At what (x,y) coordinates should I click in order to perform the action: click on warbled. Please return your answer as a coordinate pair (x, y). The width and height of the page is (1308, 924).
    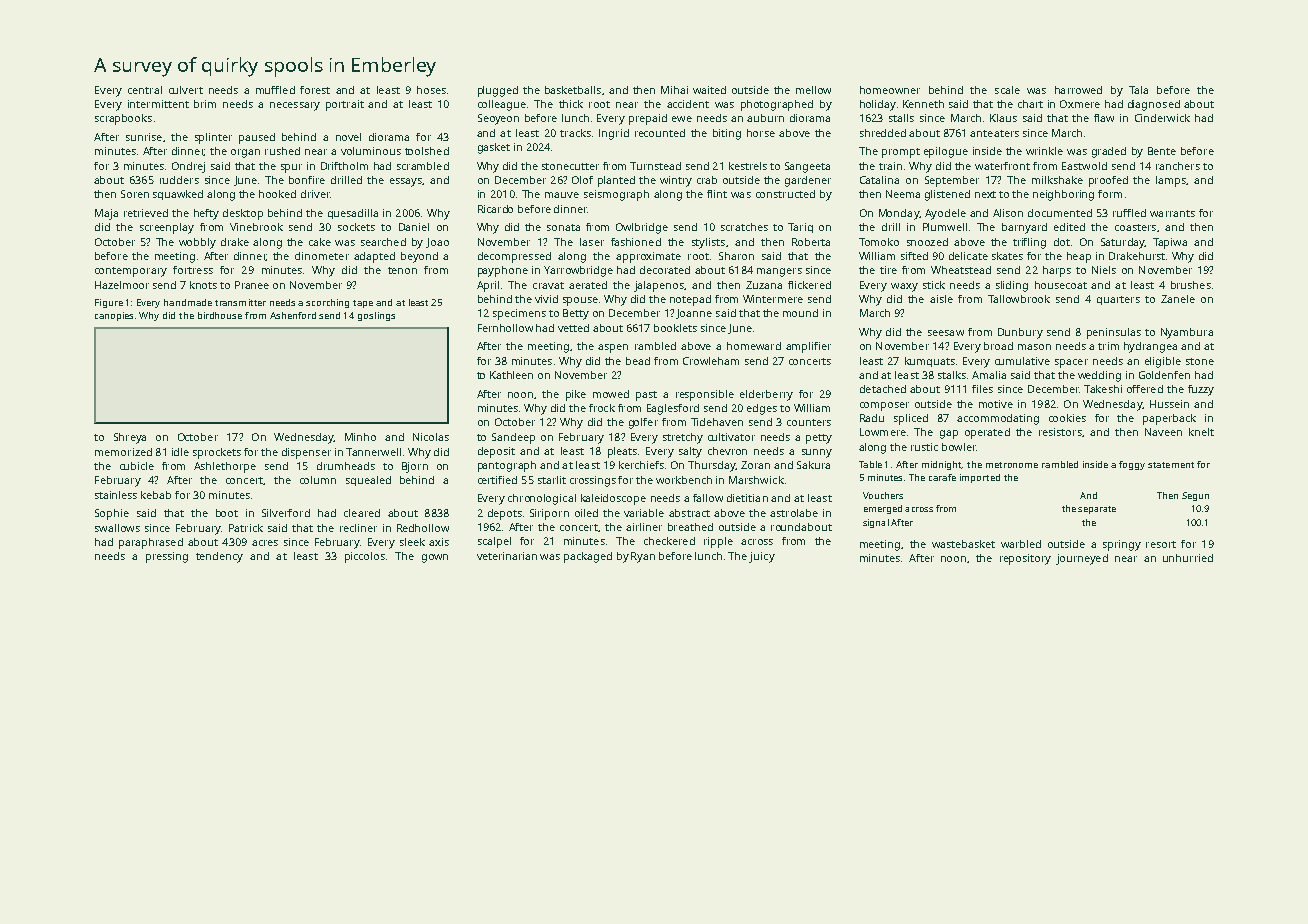
    Looking at the image, I should click on (1021, 544).
